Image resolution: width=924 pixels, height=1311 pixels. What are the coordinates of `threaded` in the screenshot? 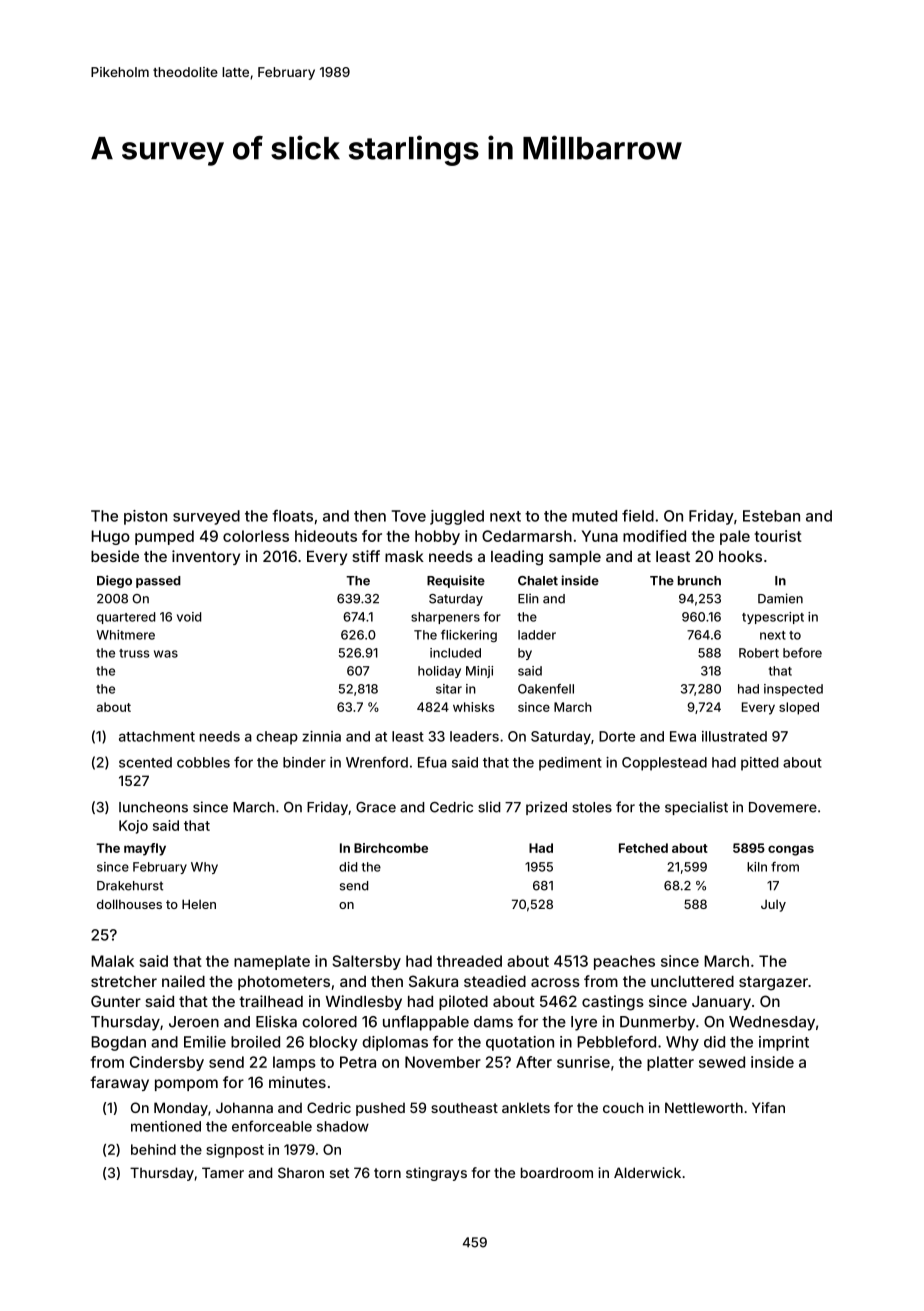 It's located at (469, 961).
